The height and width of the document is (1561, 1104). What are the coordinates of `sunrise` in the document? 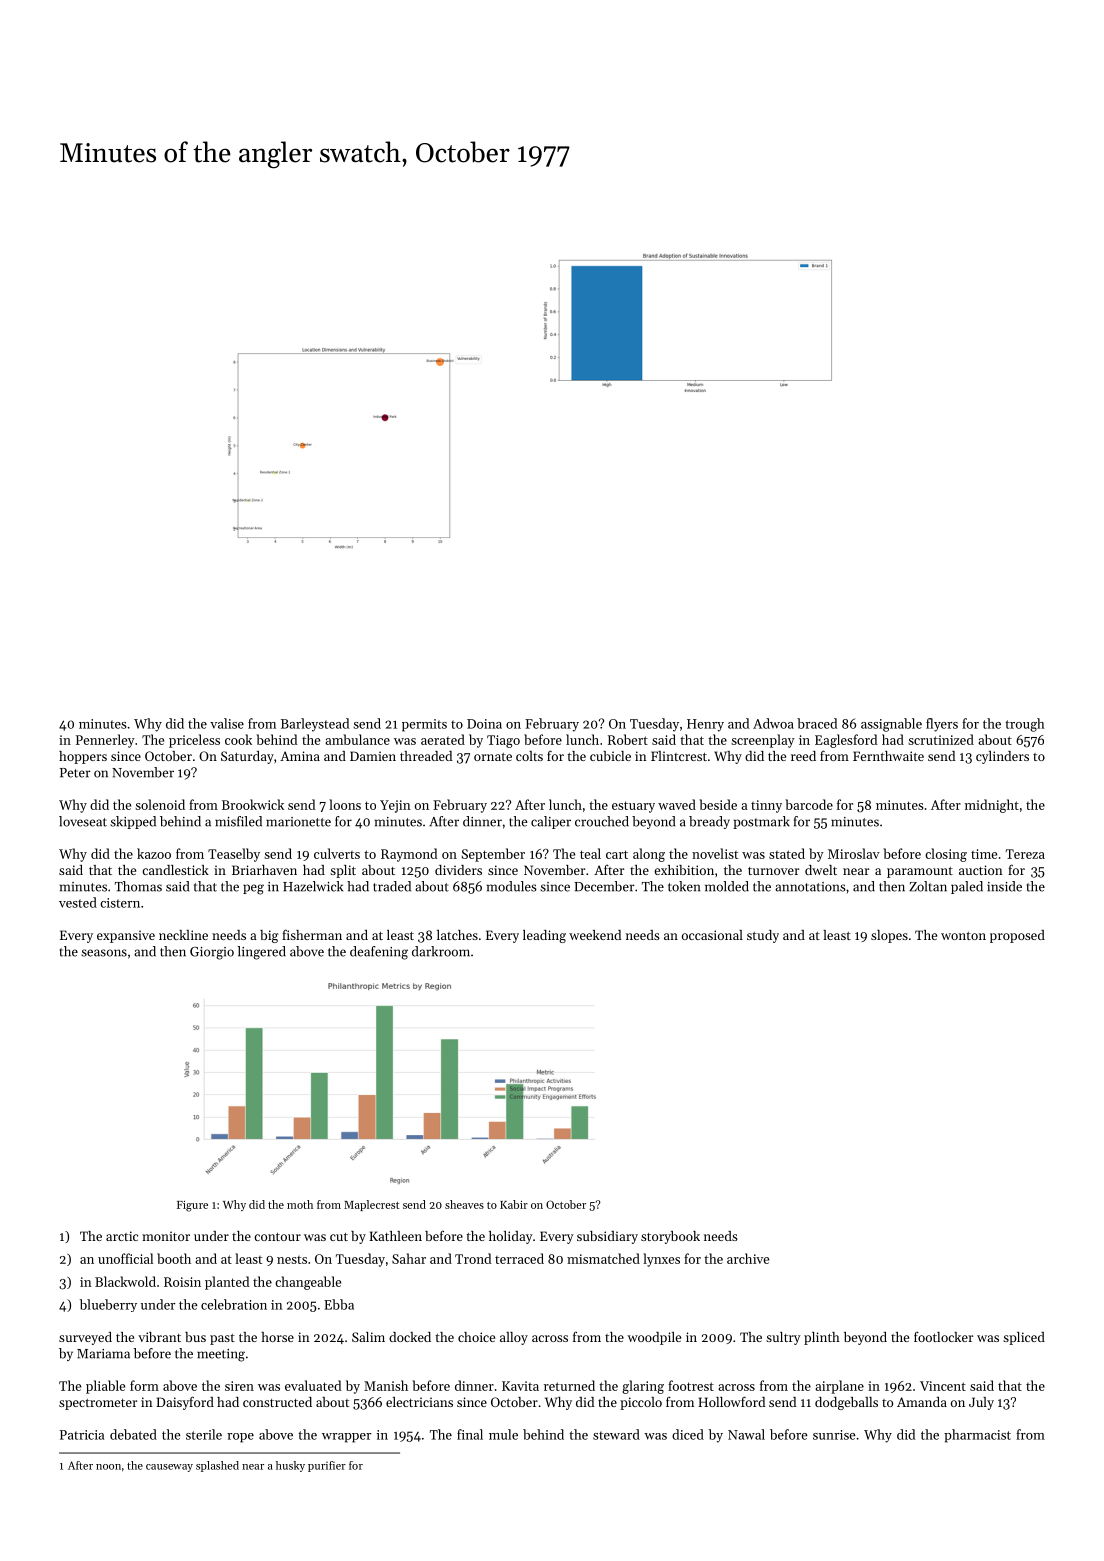 It's located at (834, 1435).
